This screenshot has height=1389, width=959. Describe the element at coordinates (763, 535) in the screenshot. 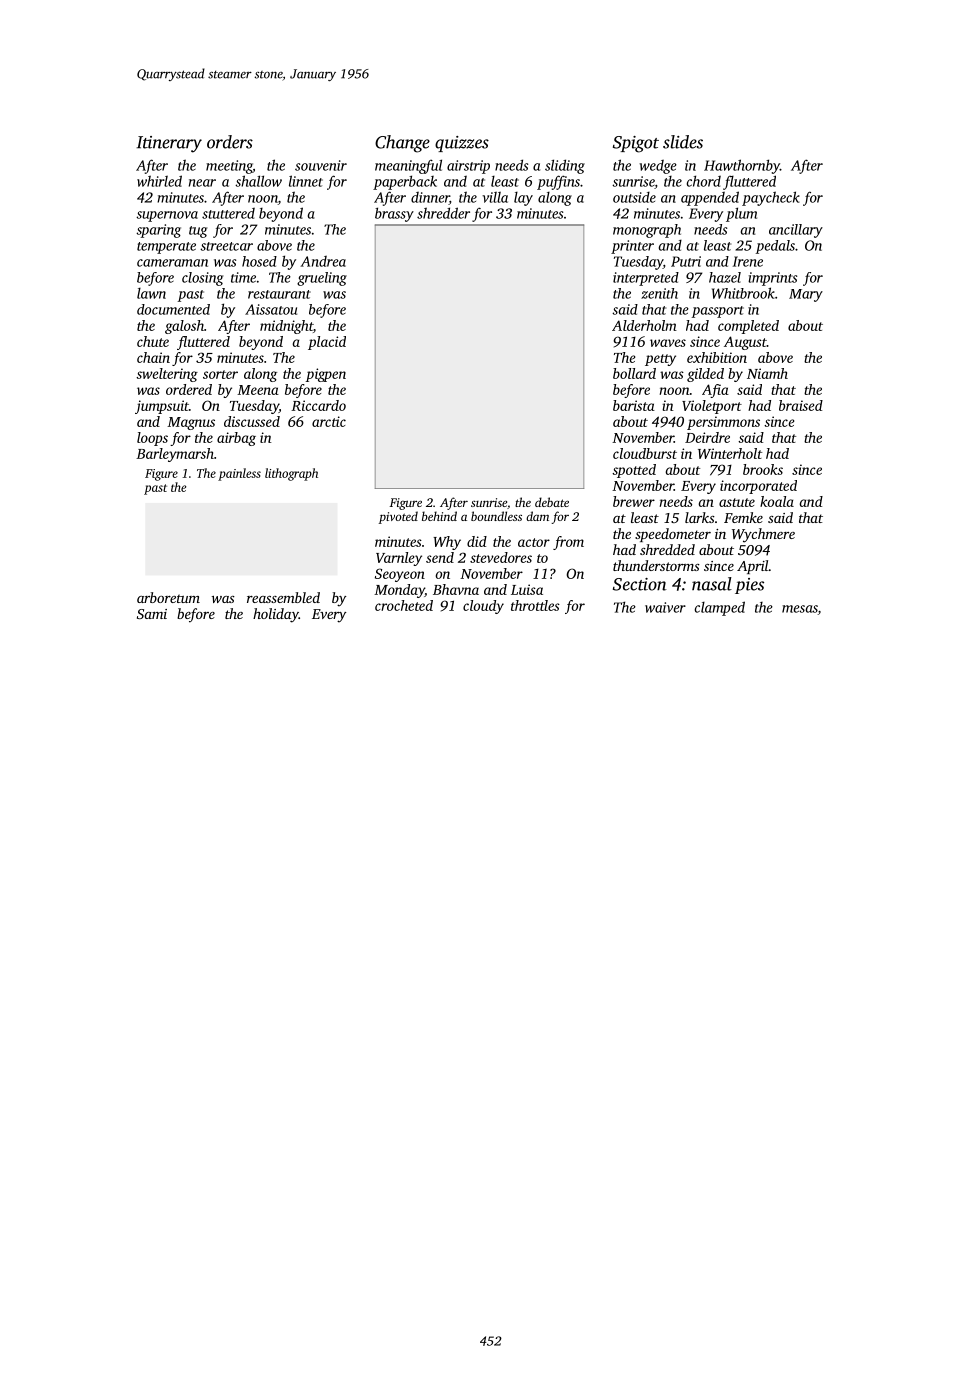

I see `Wychmere` at that location.
